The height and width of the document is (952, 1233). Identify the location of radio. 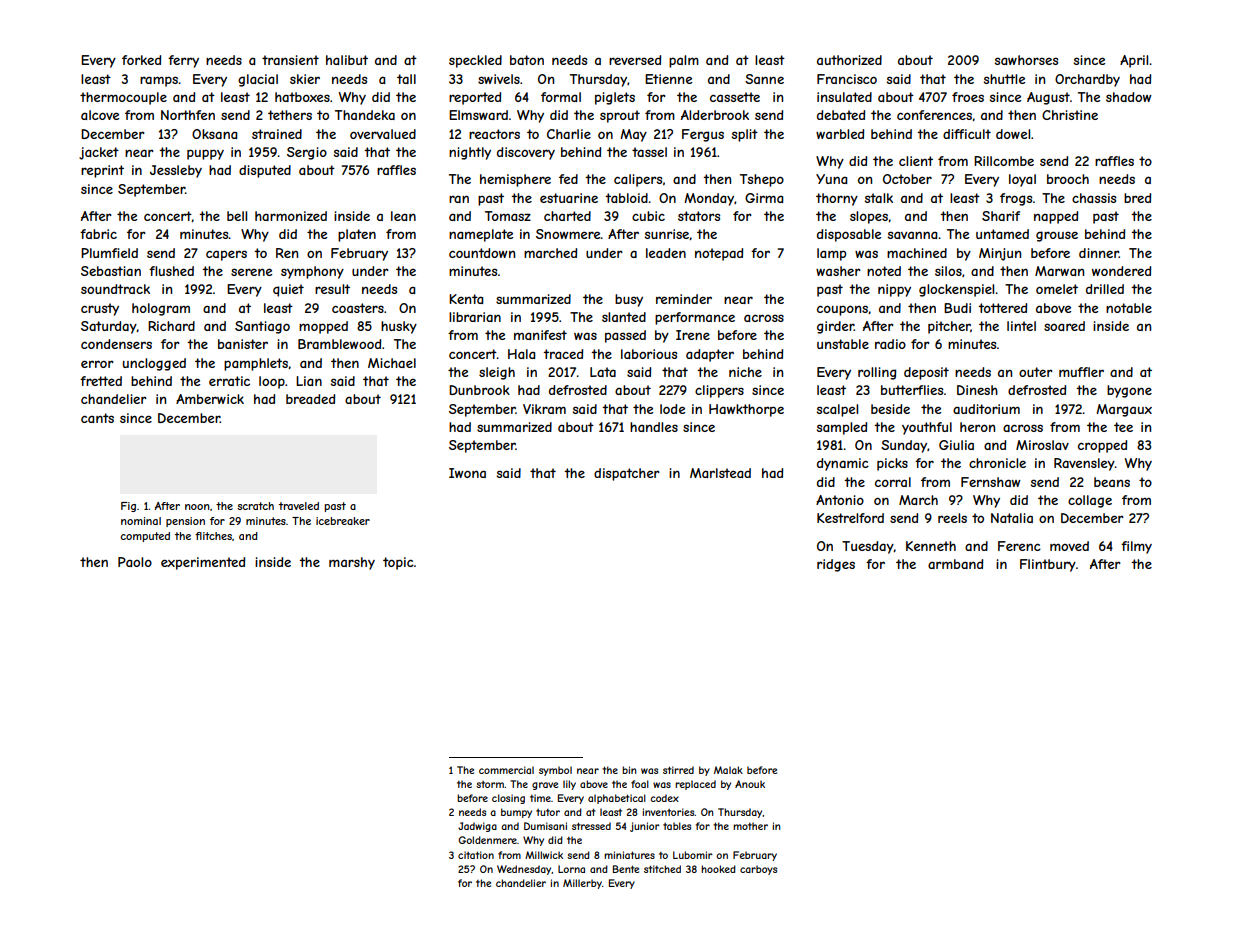
(890, 344).
